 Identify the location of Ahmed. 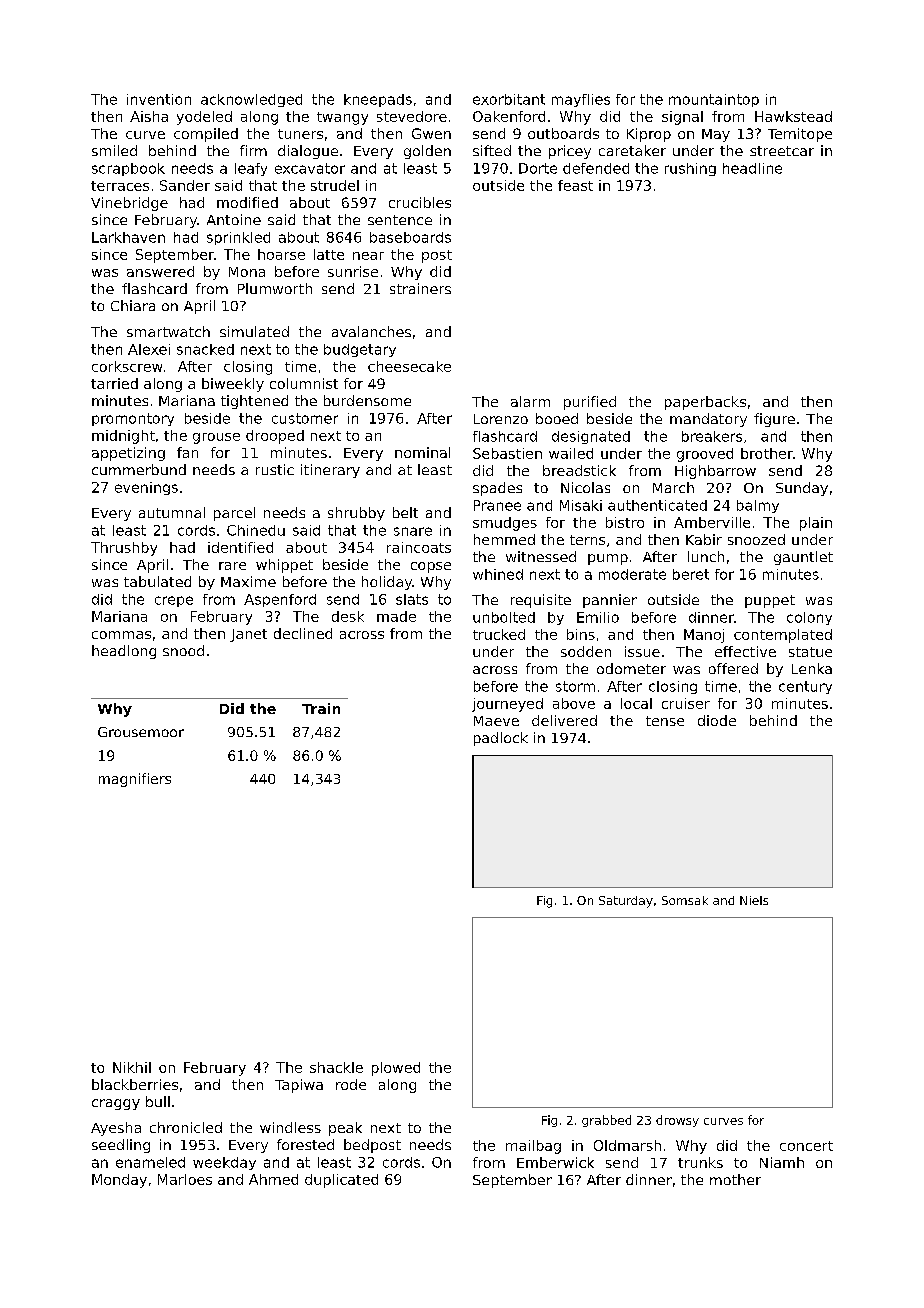
(273, 1179).
